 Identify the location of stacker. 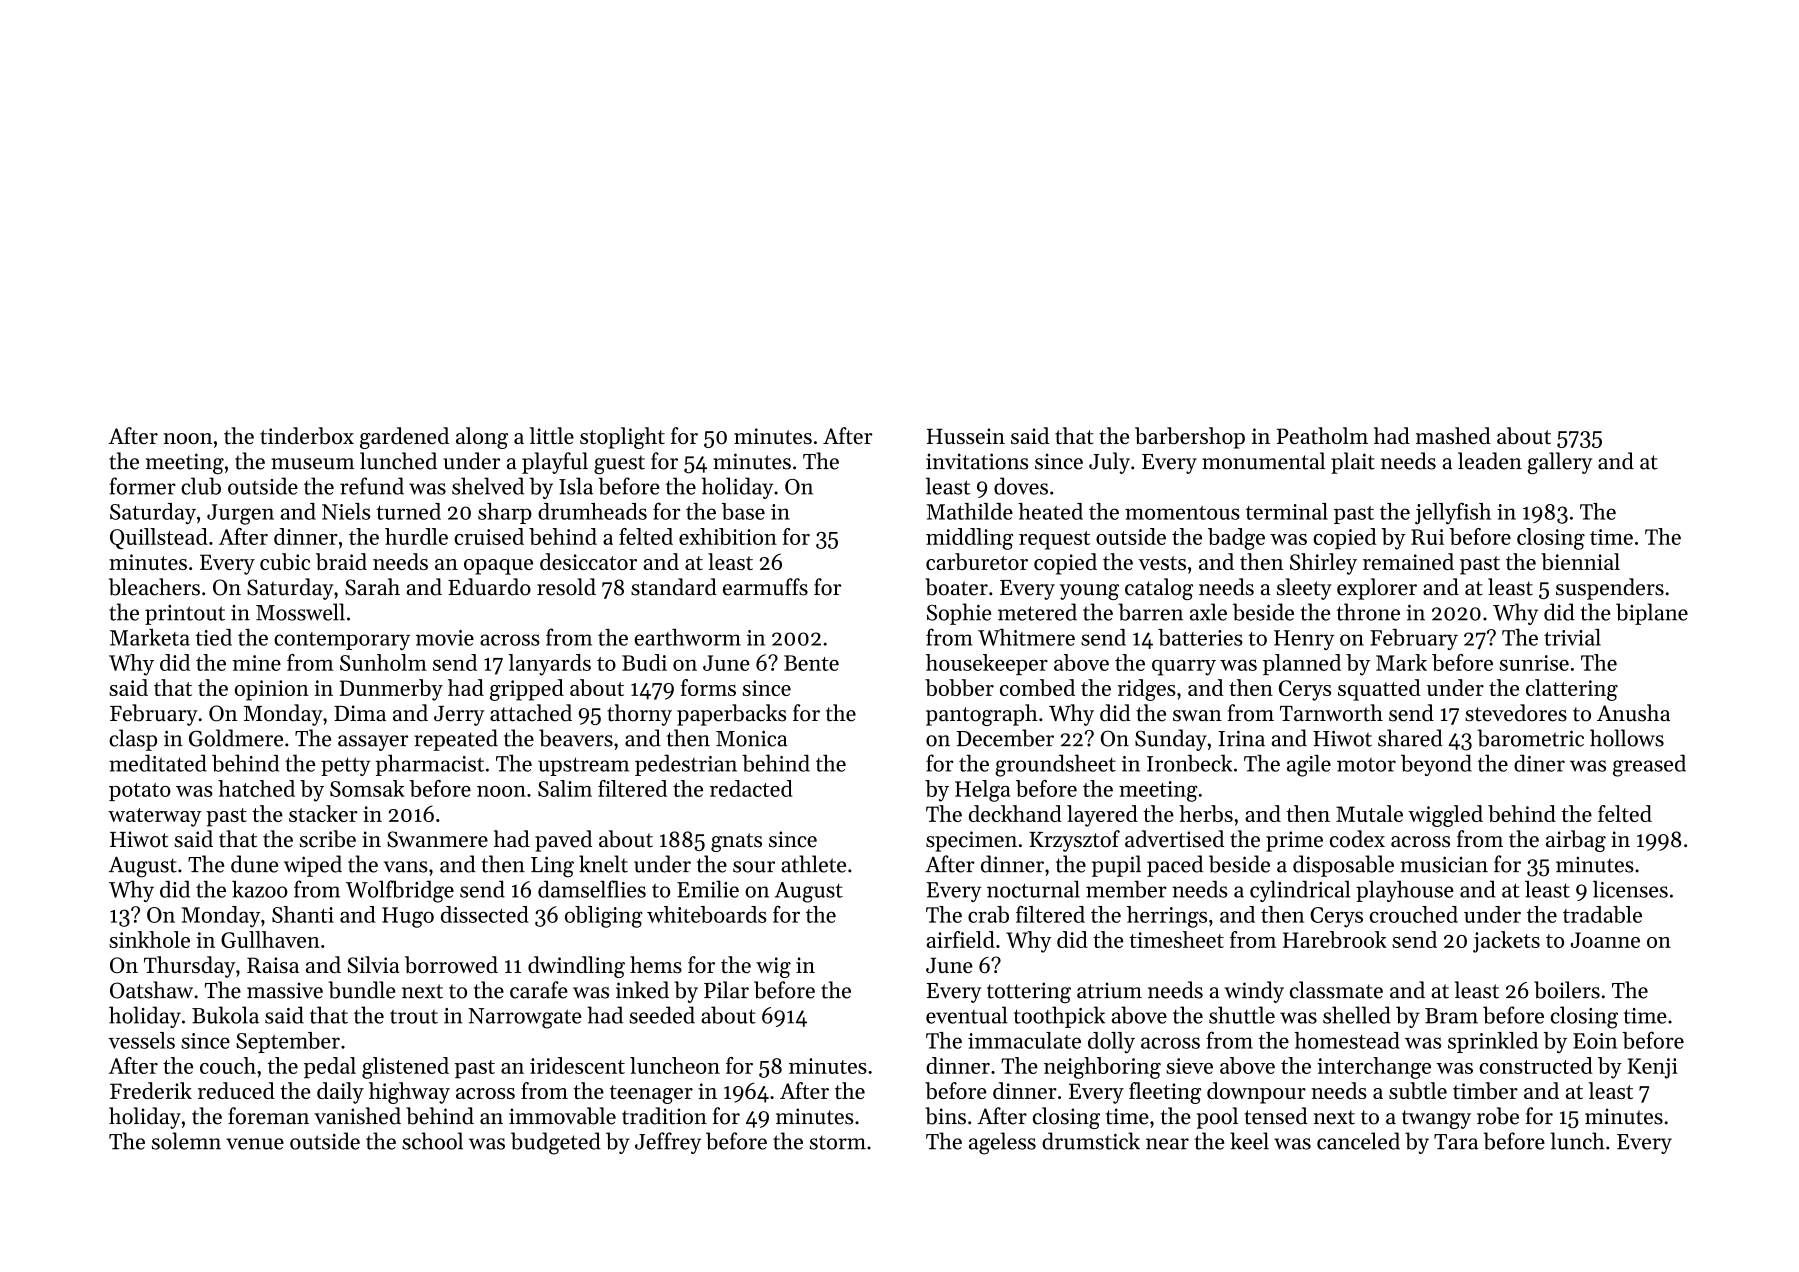
(323, 813).
